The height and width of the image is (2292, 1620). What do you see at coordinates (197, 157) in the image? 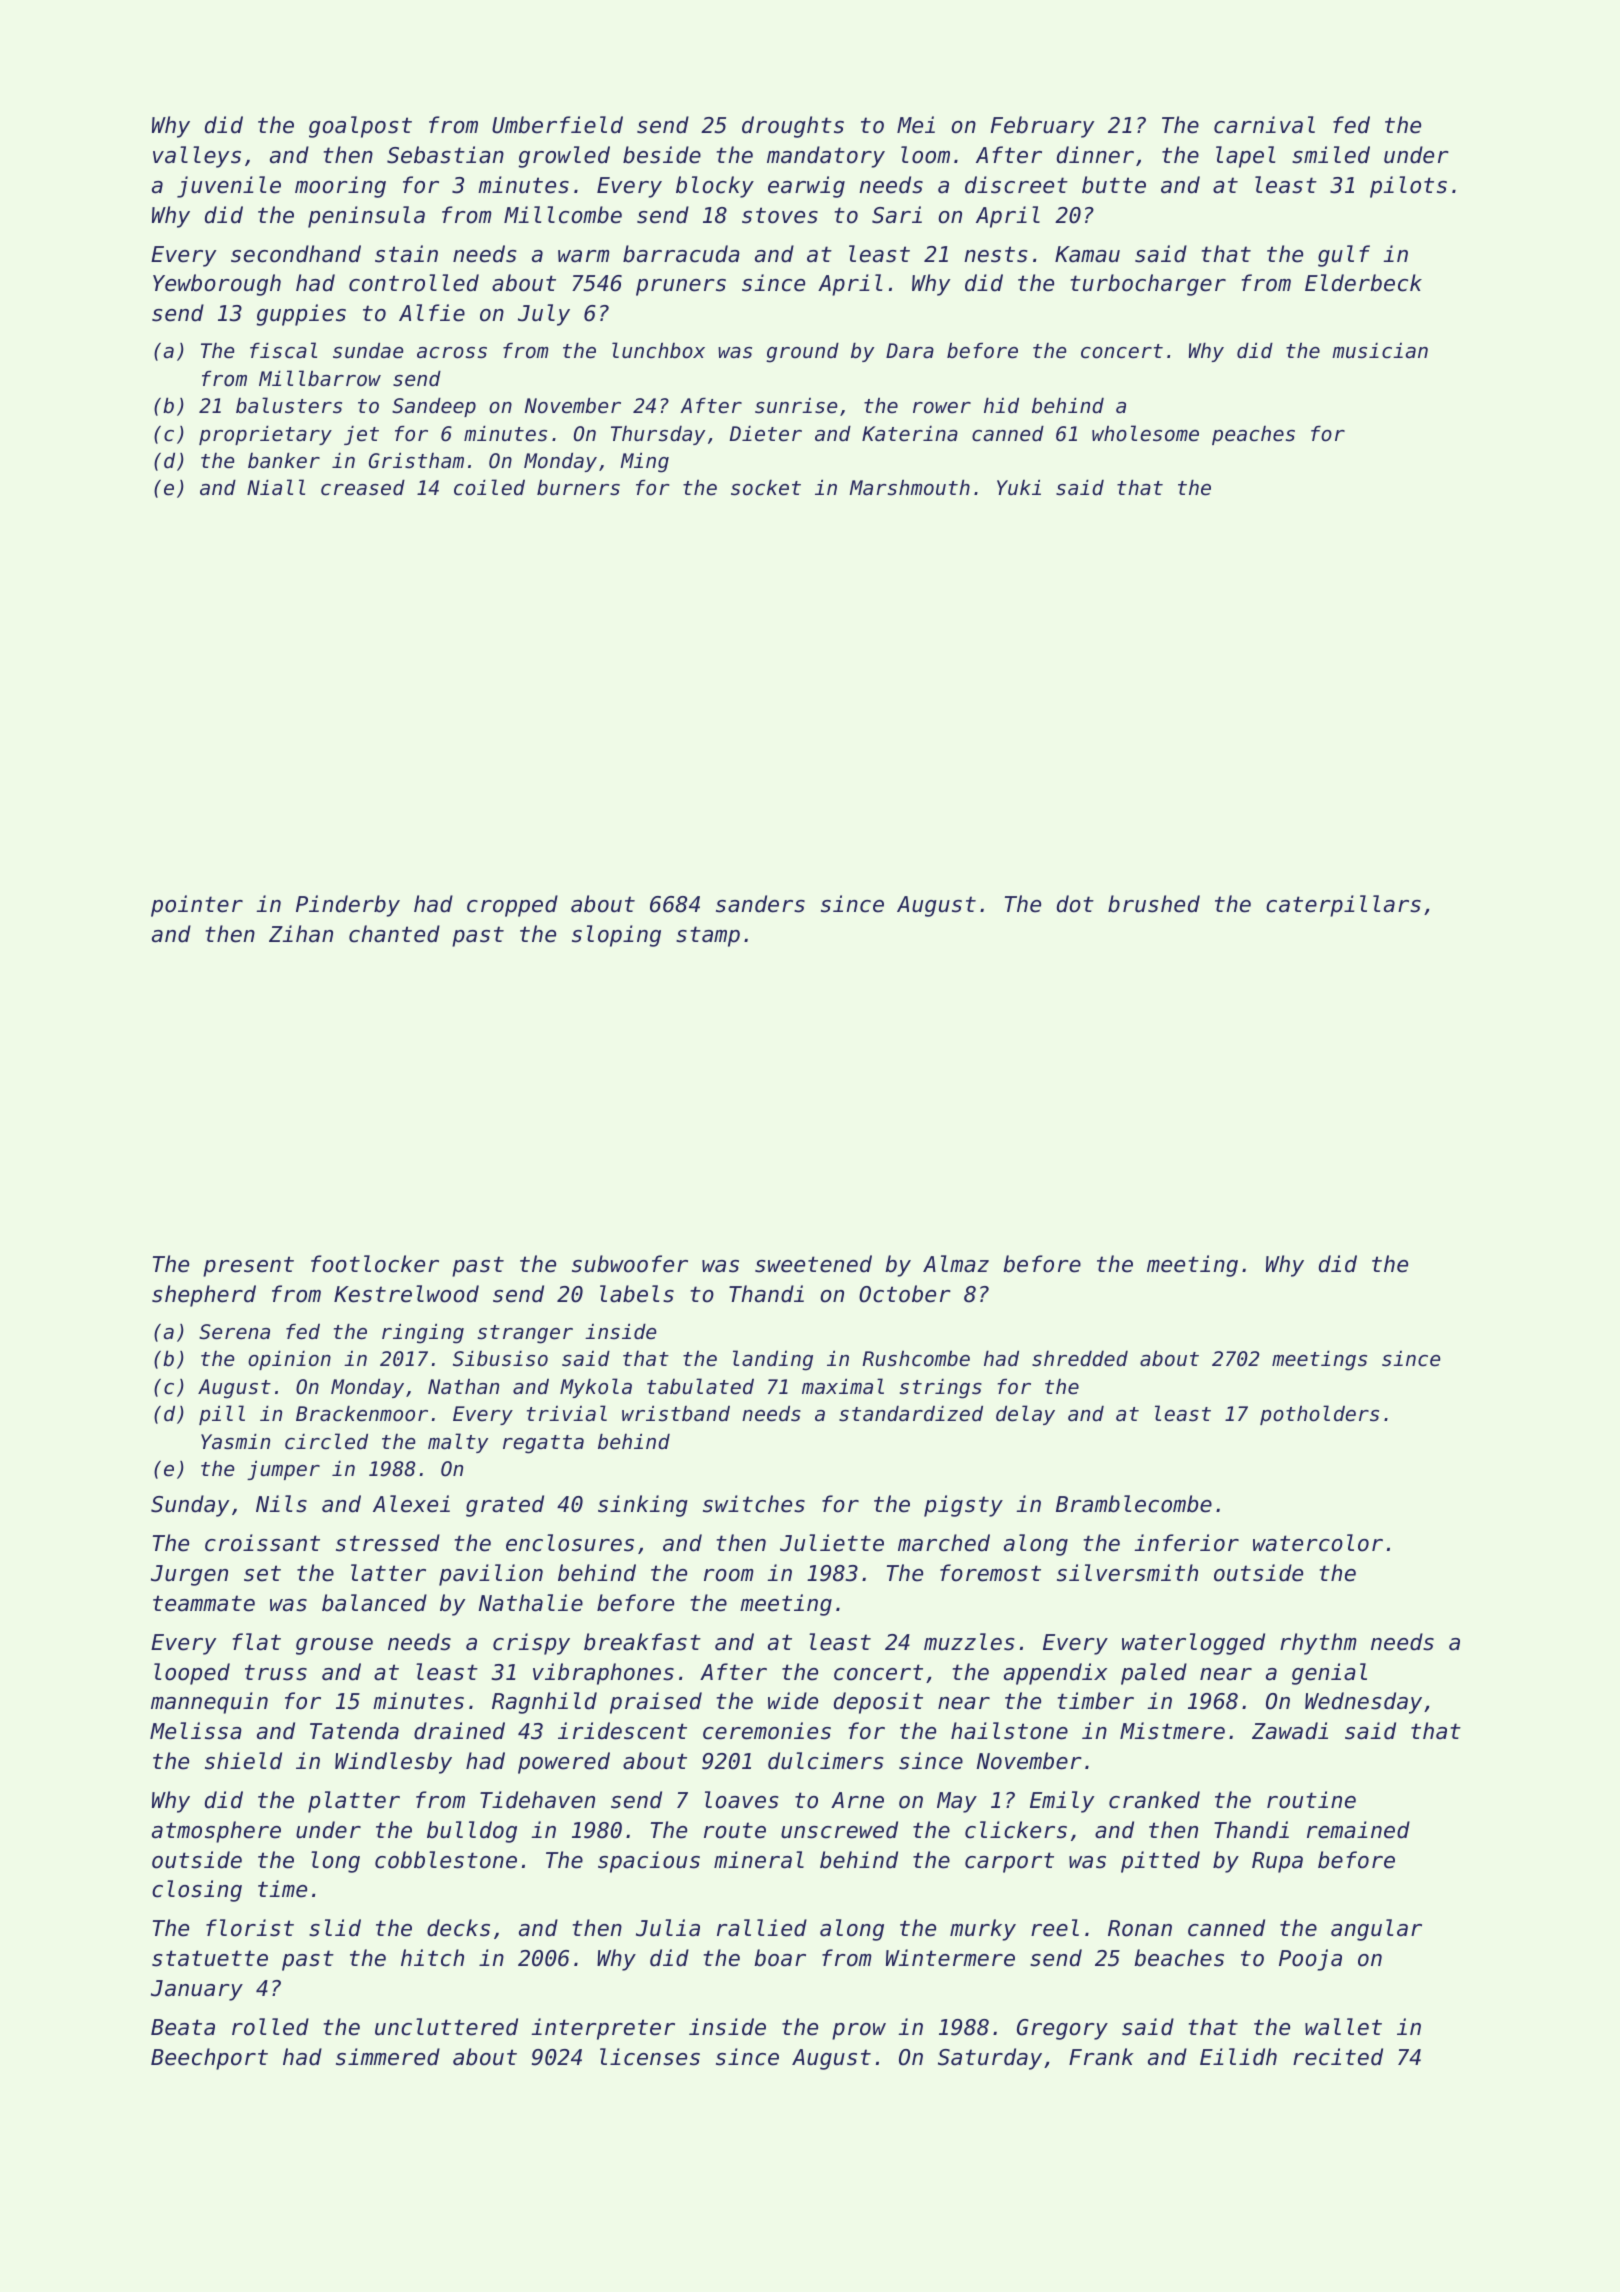
I see `valleys` at bounding box center [197, 157].
